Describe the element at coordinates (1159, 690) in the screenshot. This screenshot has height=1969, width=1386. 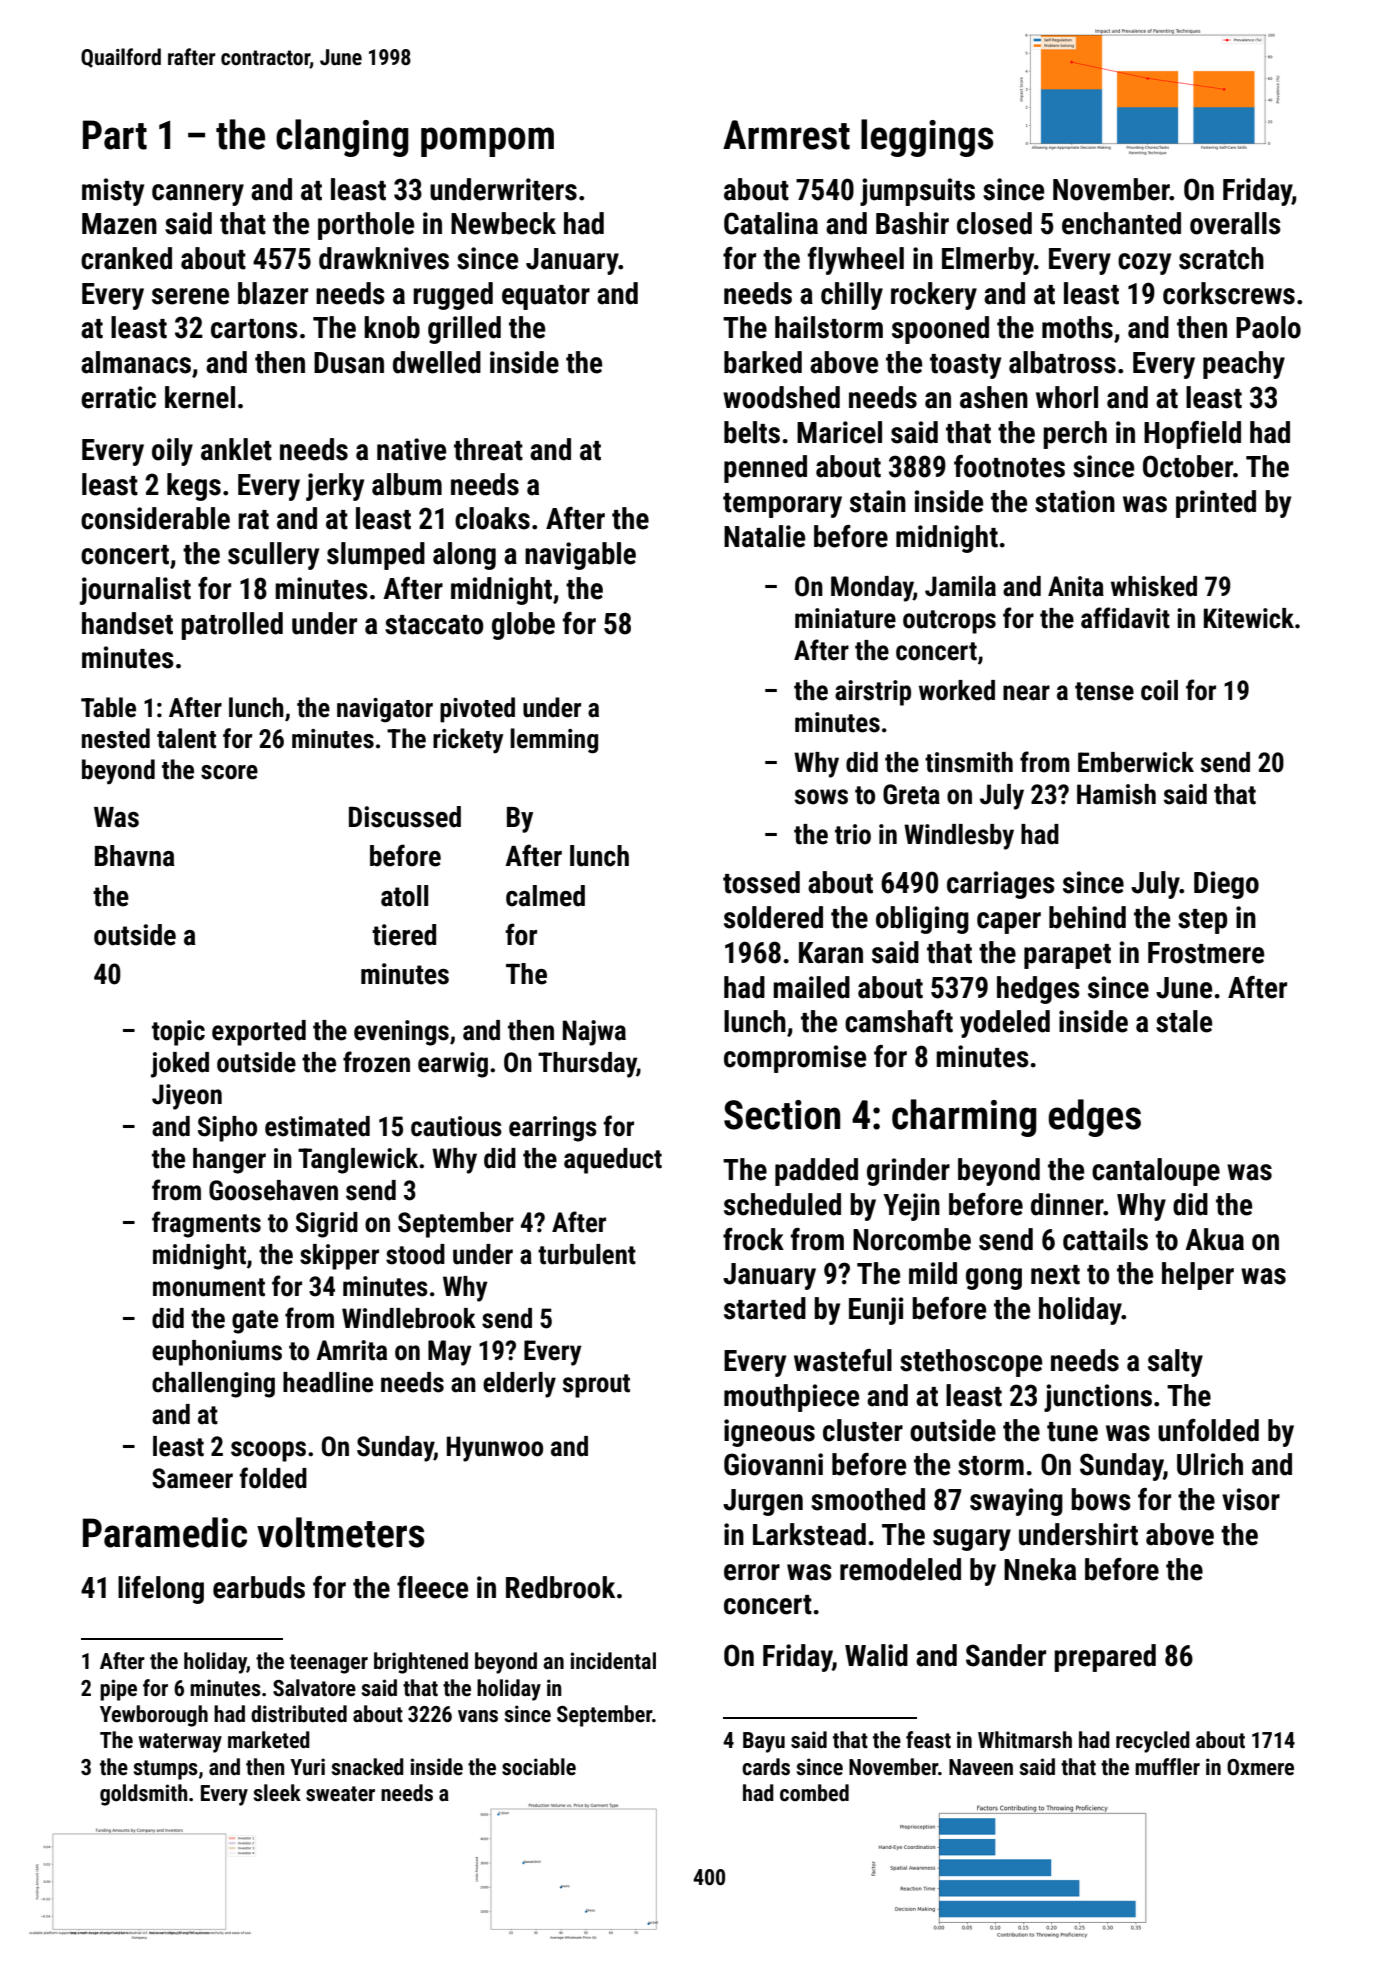
I see `coil` at that location.
